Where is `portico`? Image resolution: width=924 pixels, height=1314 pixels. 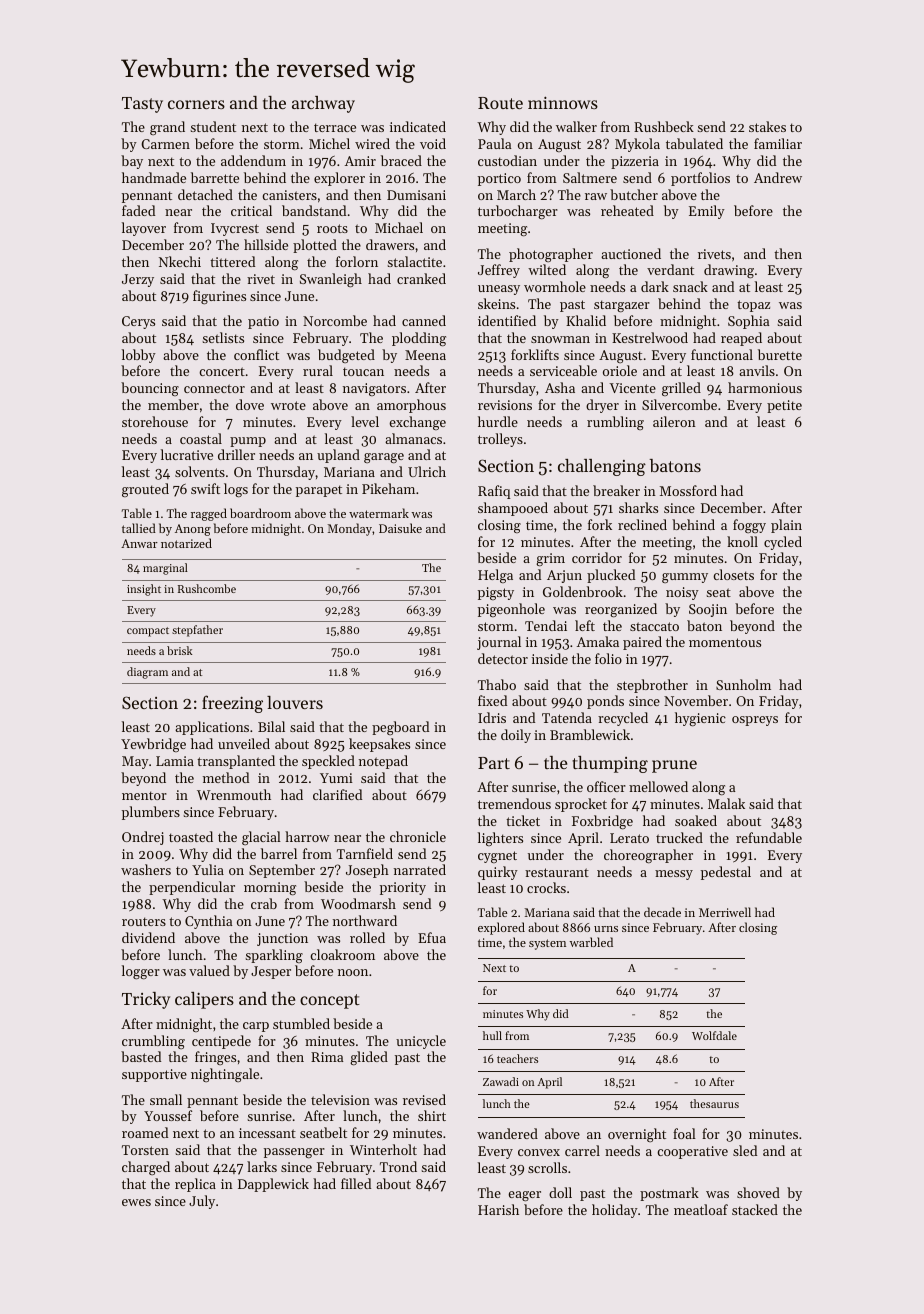
portico is located at coordinates (499, 179).
